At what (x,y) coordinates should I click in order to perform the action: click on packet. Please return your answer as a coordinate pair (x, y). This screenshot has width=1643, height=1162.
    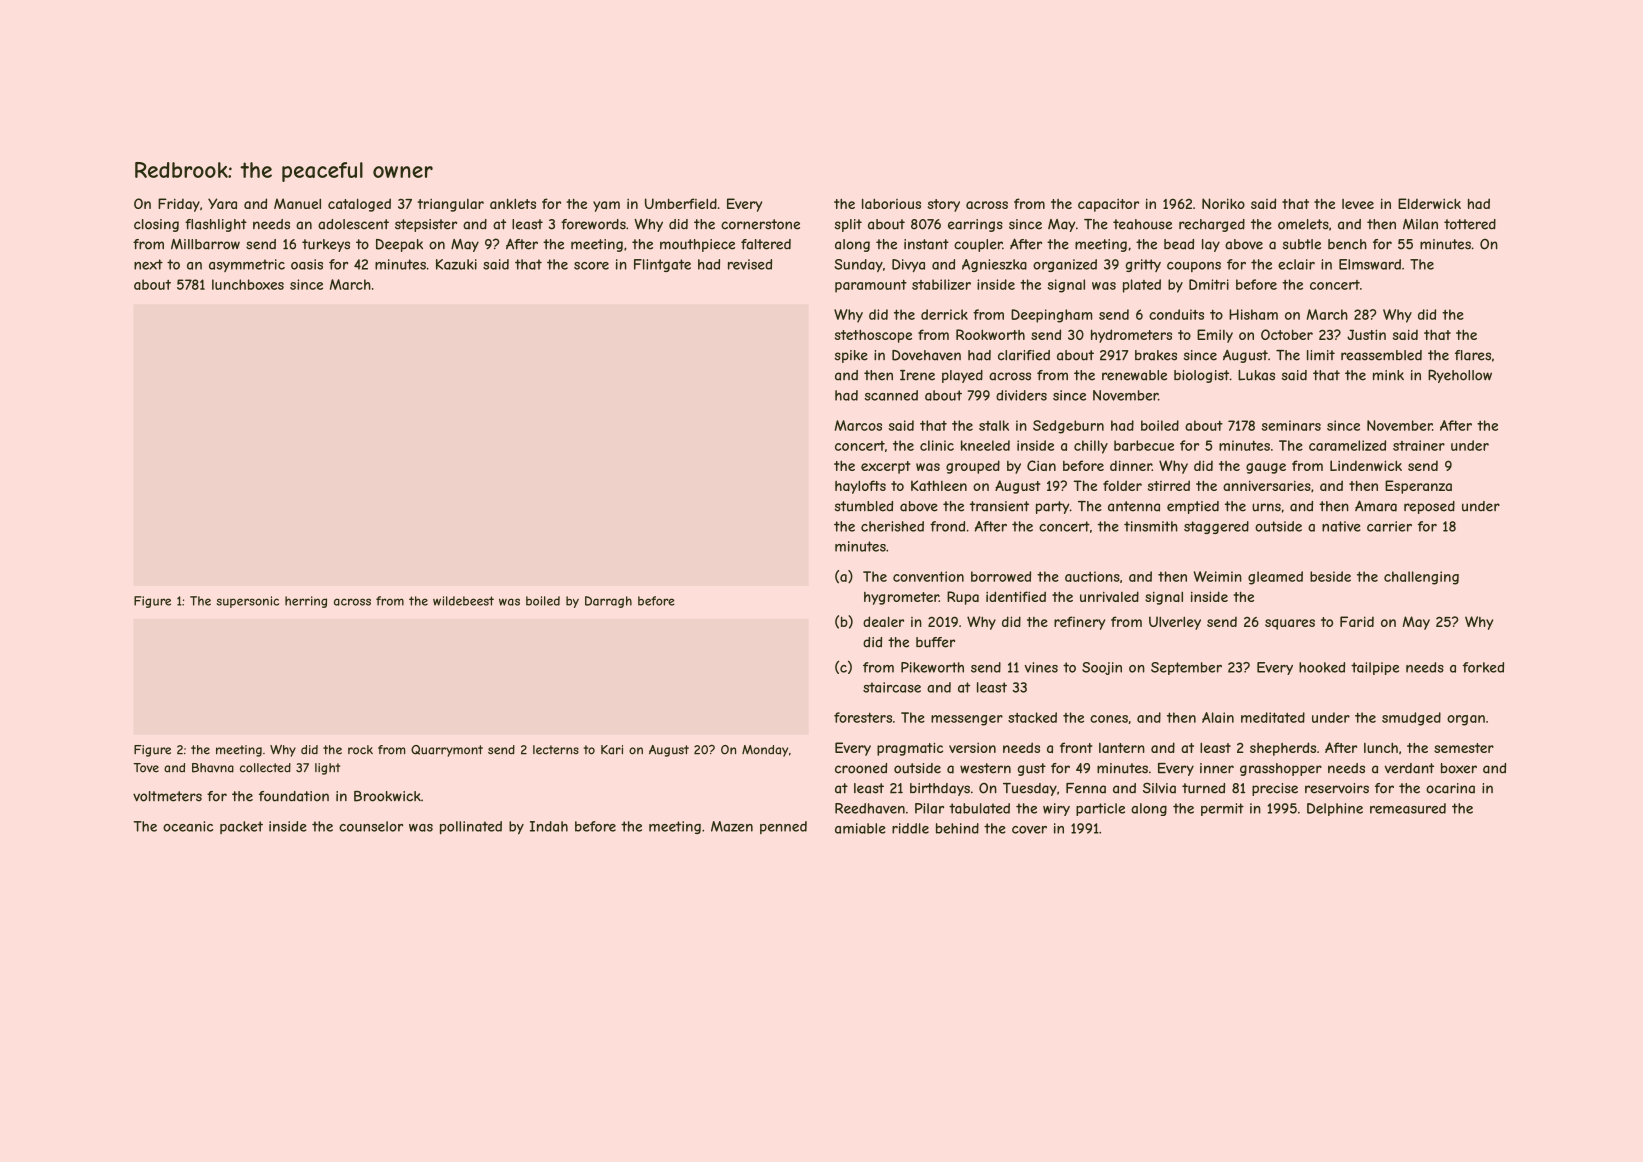
    Looking at the image, I should click on (241, 827).
